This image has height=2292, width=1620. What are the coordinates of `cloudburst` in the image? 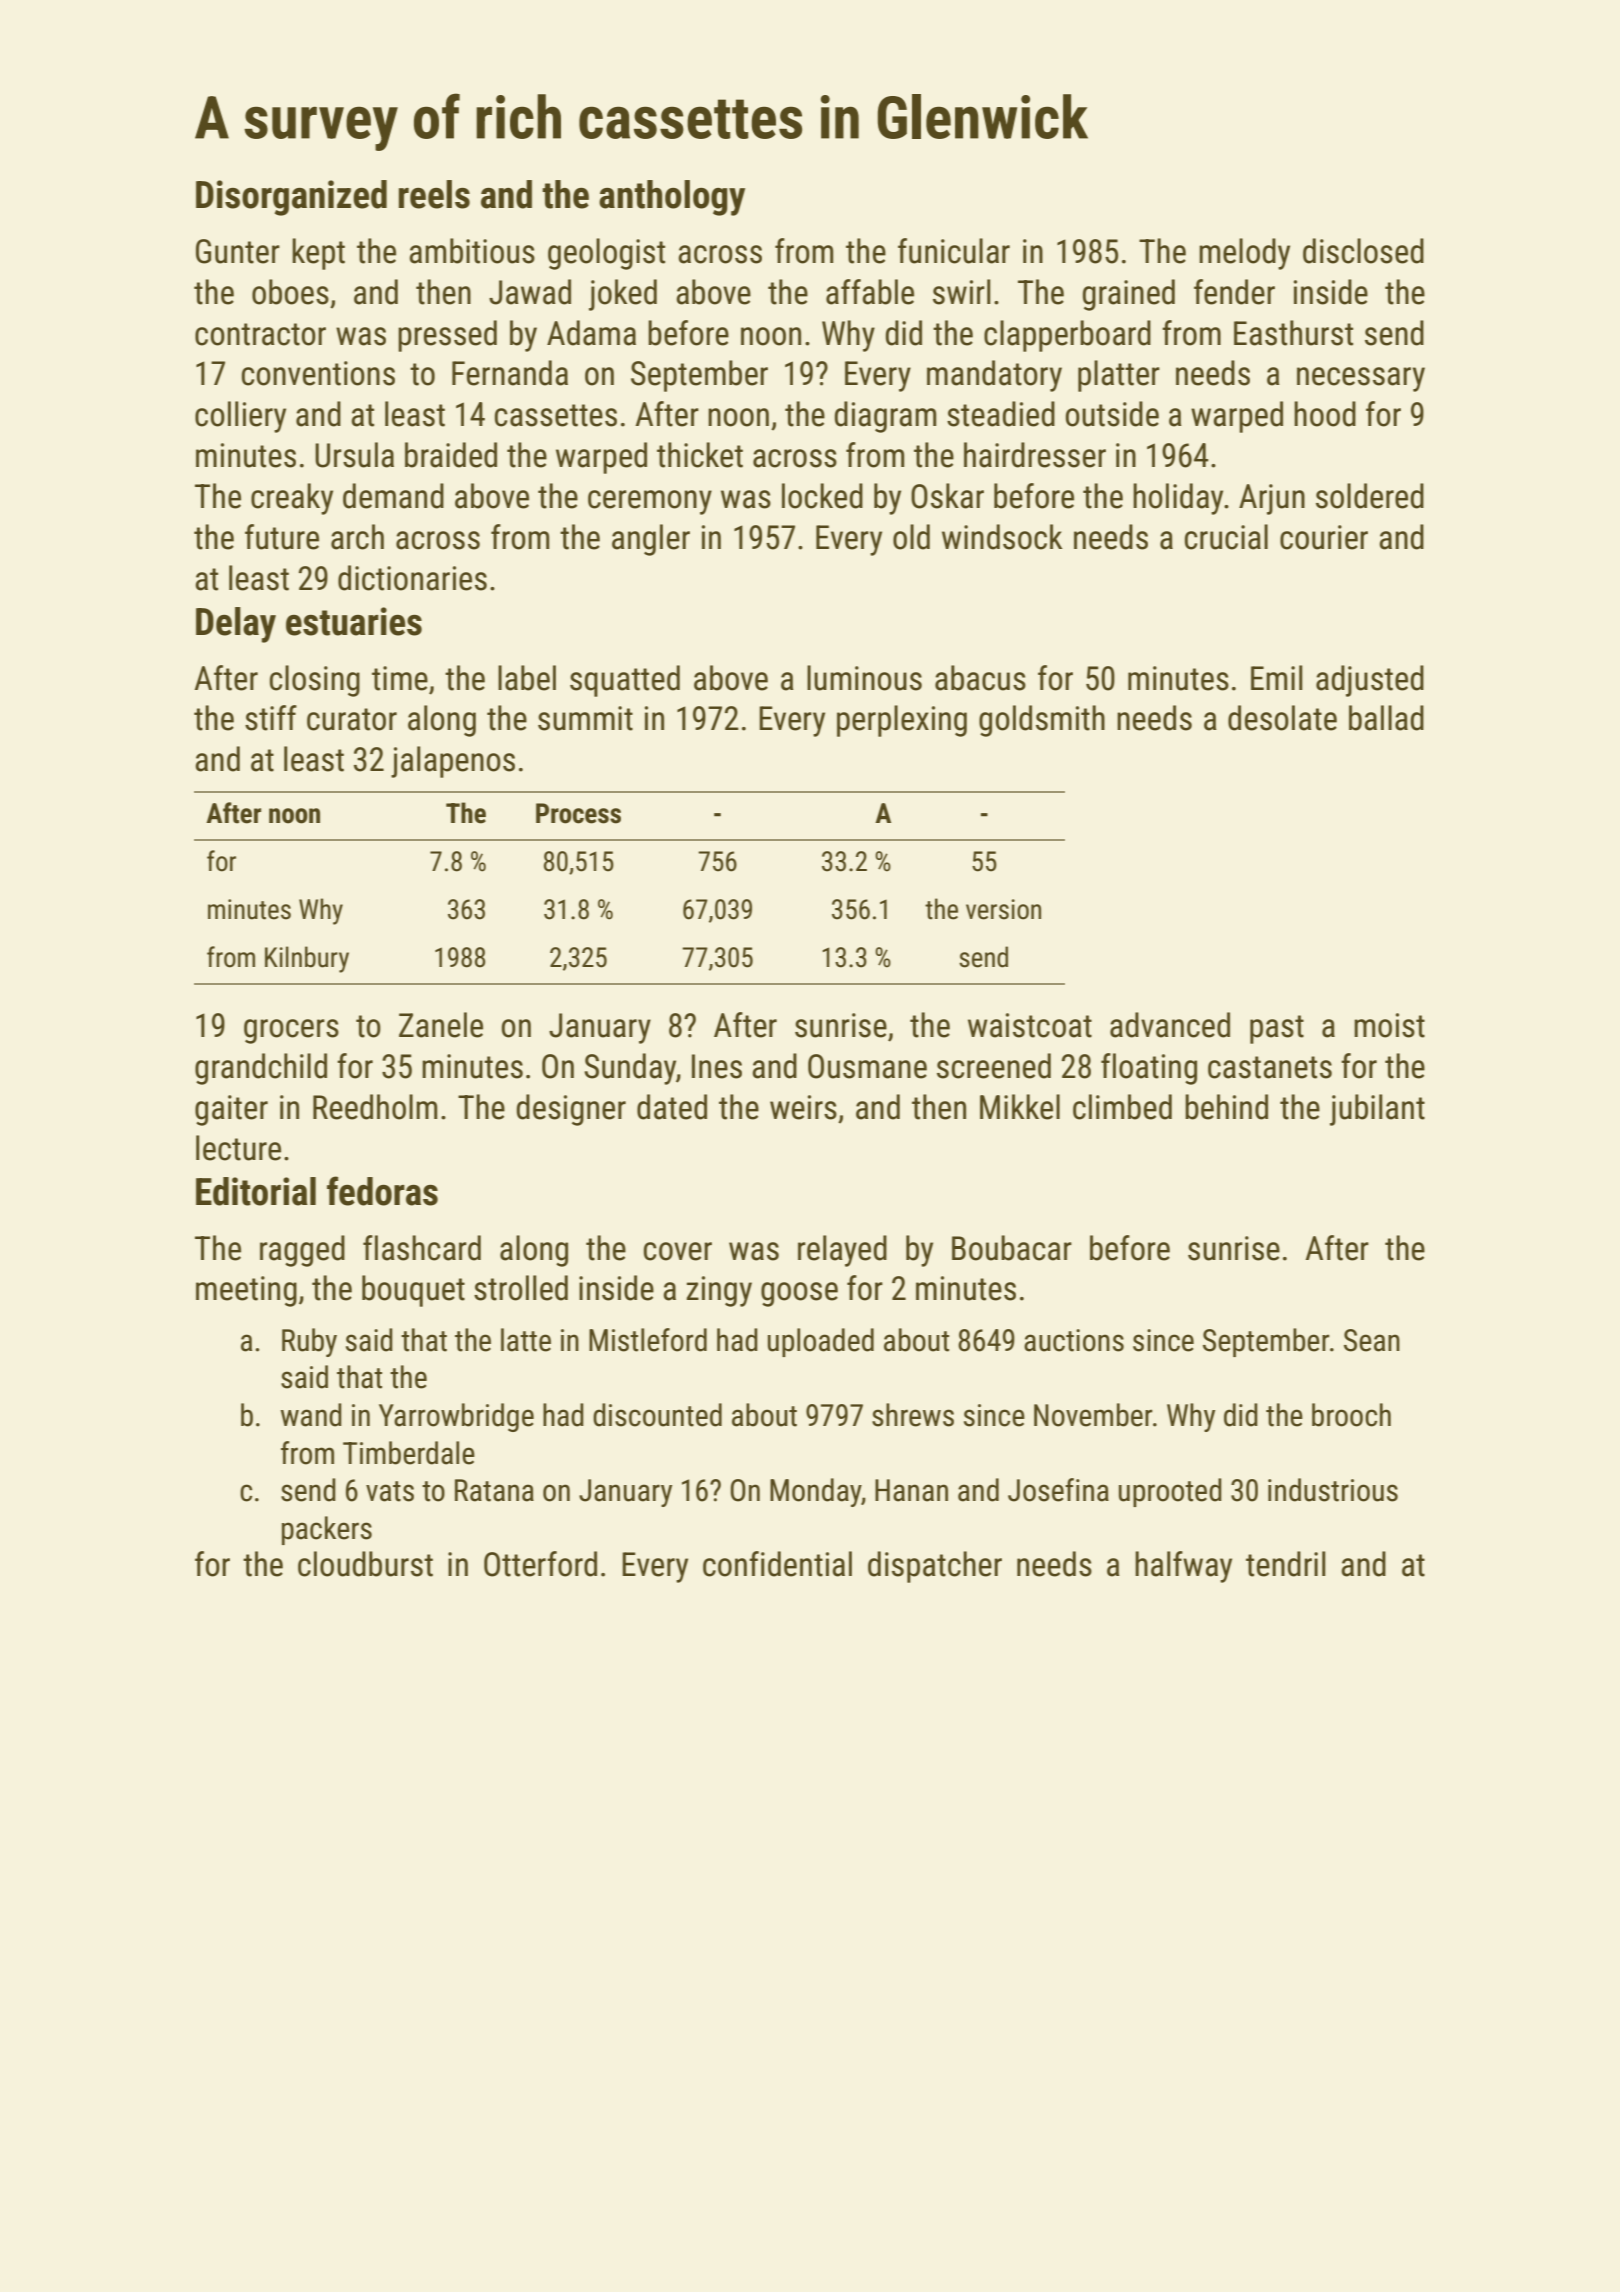 It's located at (365, 1564).
